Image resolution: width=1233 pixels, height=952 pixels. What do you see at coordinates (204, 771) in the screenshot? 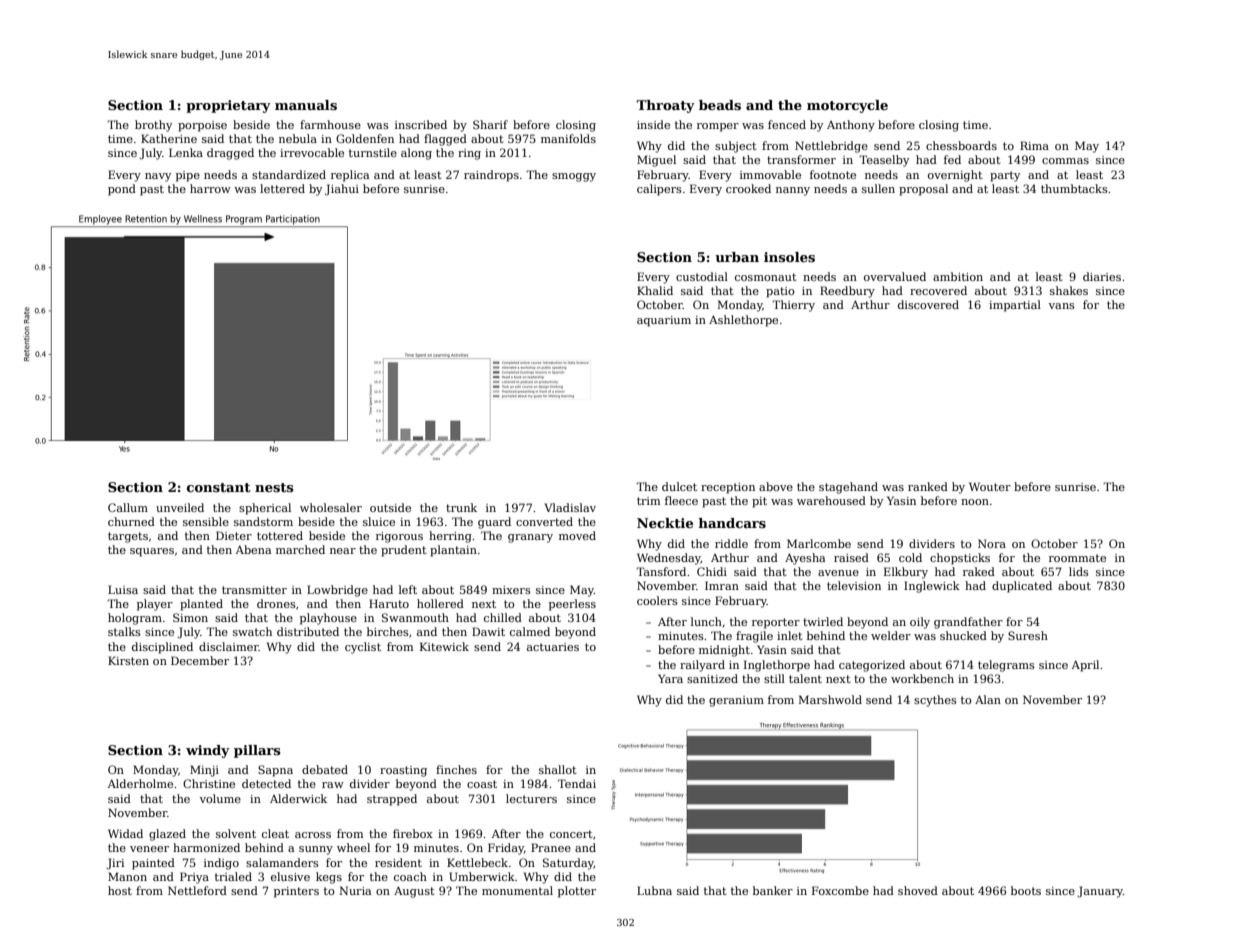
I see `Minji` at bounding box center [204, 771].
